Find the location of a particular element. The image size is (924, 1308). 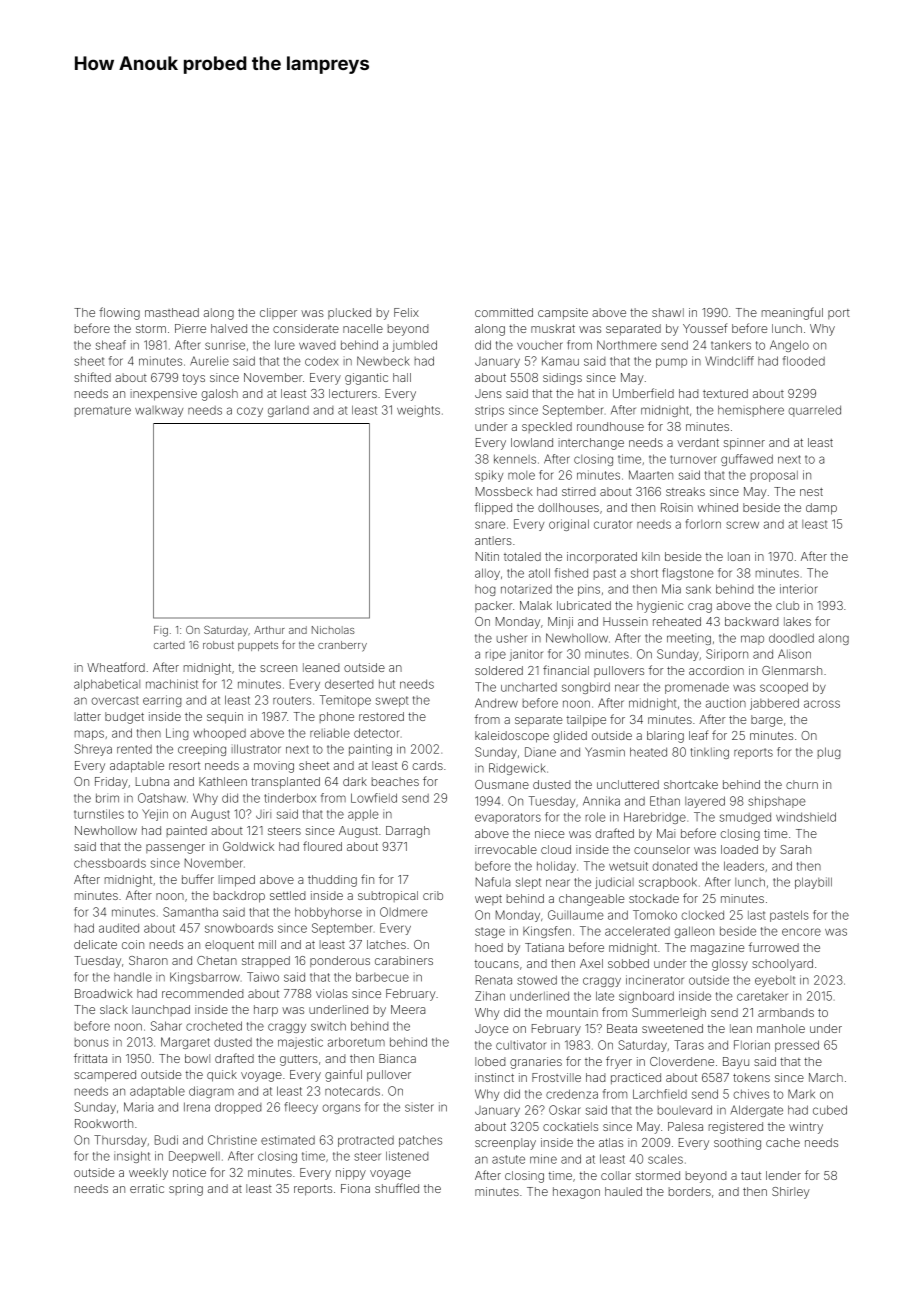

encore is located at coordinates (801, 932).
